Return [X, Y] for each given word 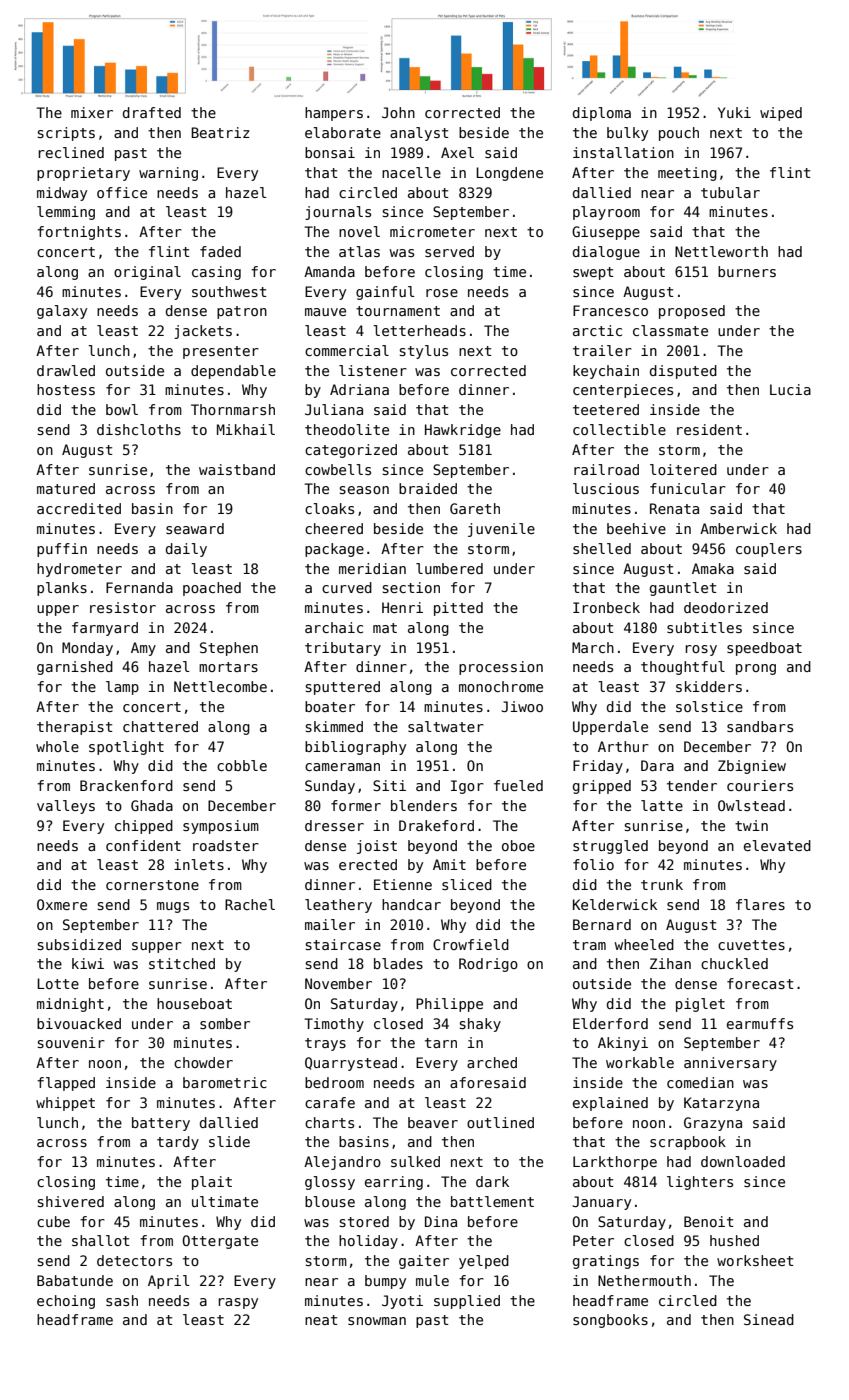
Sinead [769, 1319]
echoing [66, 1302]
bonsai [330, 152]
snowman [377, 1321]
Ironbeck [606, 607]
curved [347, 587]
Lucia [790, 389]
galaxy [62, 312]
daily [186, 550]
